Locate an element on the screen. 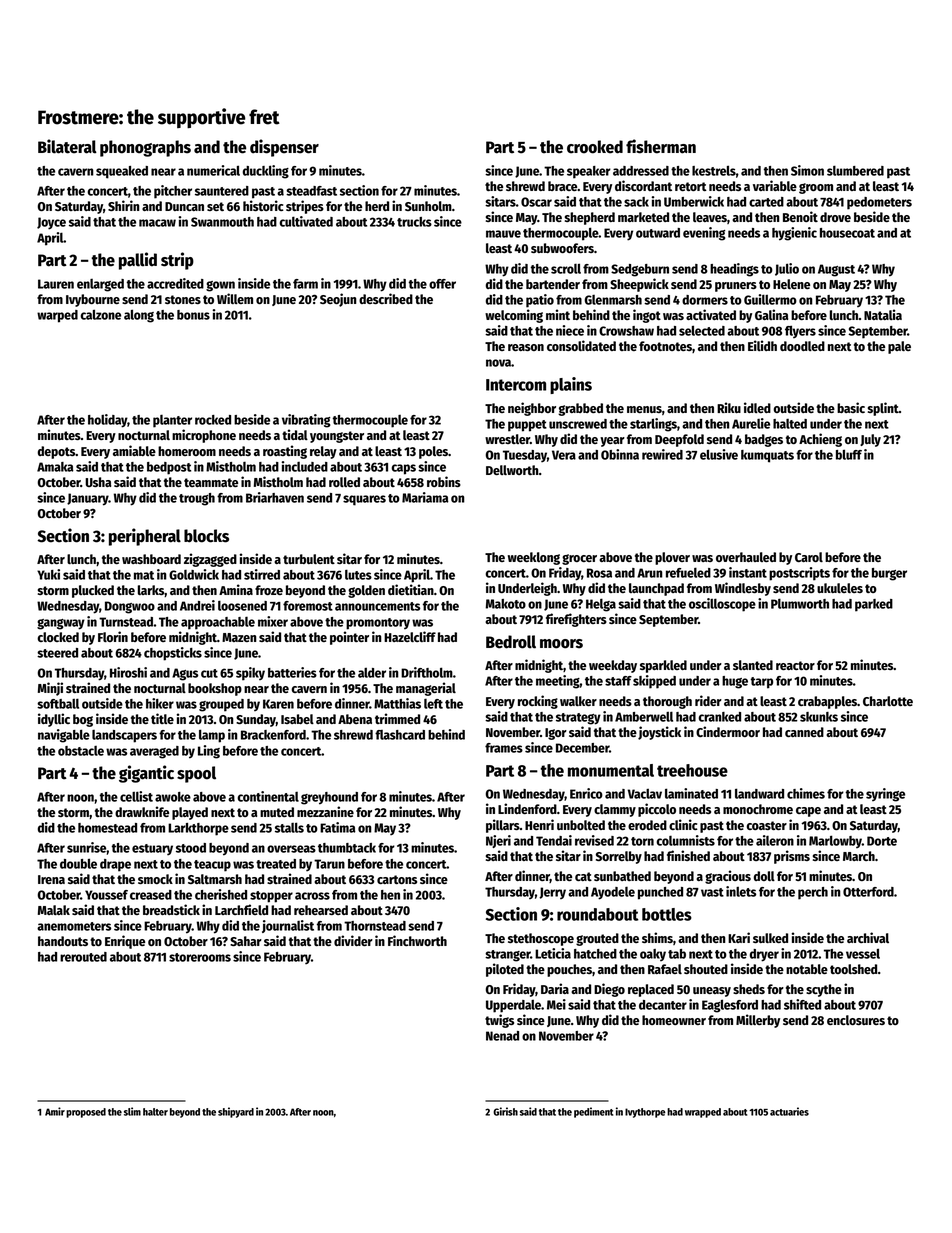 Image resolution: width=952 pixels, height=1233 pixels. fisherman is located at coordinates (661, 146).
